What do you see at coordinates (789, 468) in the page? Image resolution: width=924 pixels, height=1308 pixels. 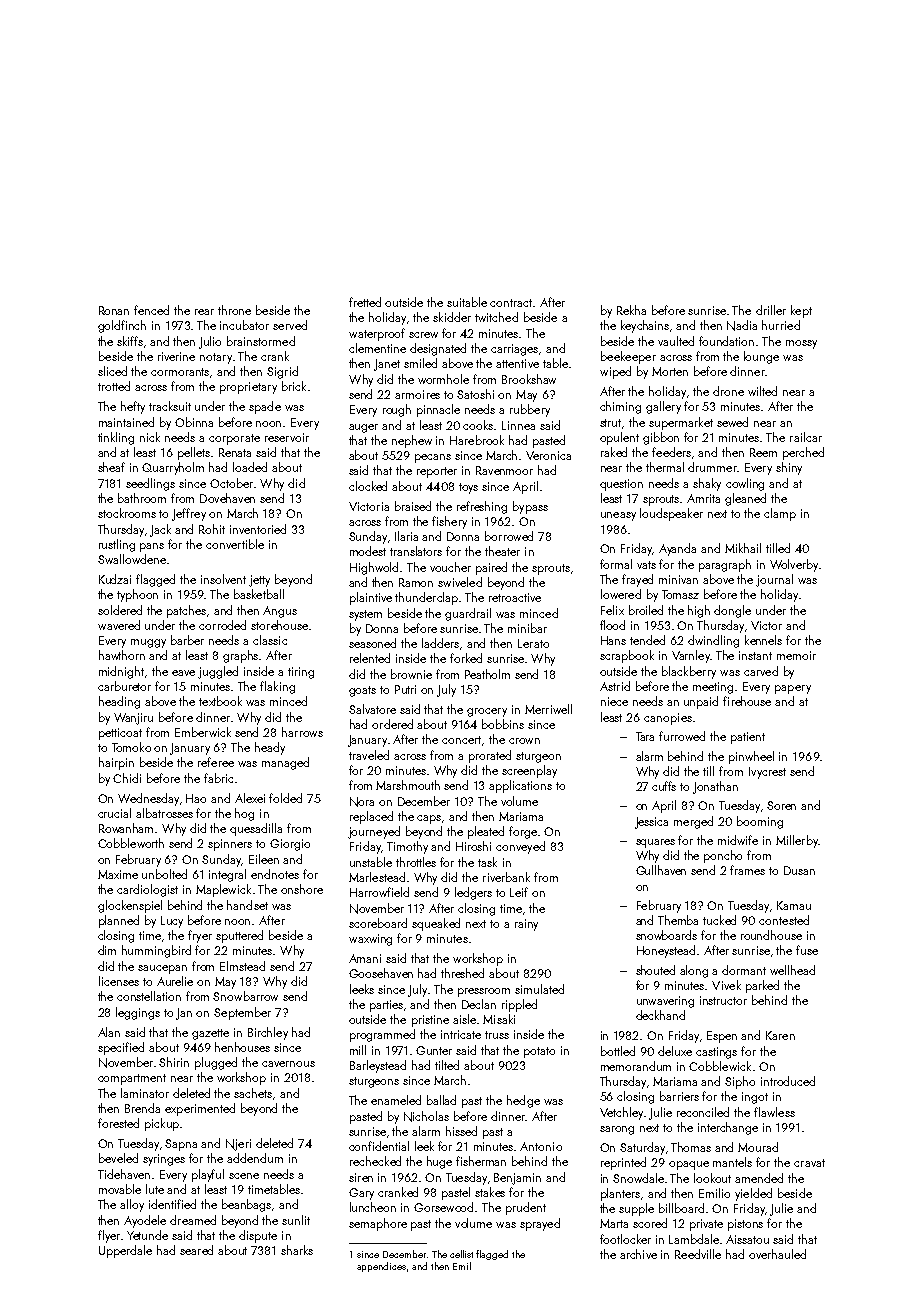 I see `shiny` at bounding box center [789, 468].
